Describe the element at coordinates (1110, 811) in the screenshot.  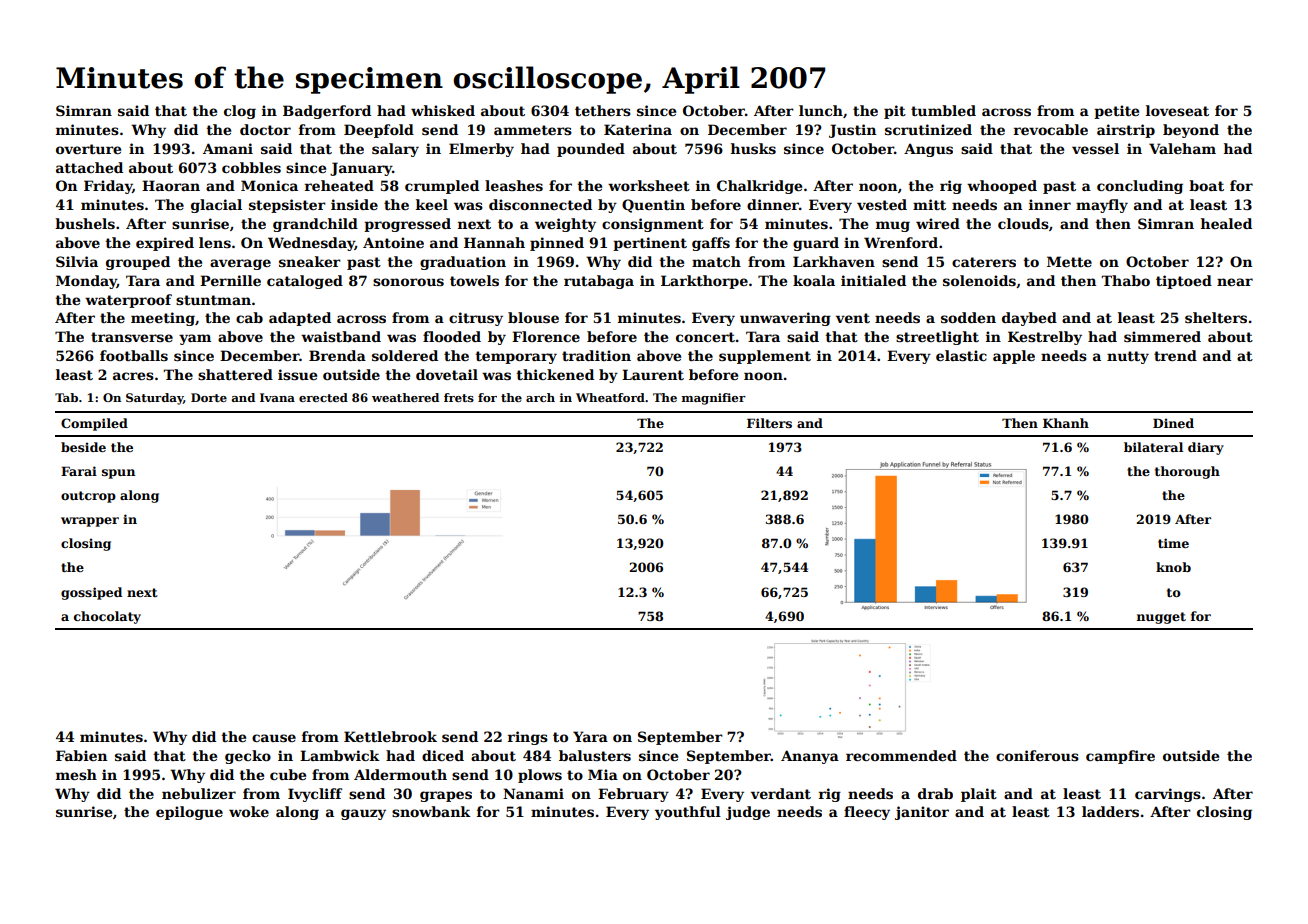
I see `ladders` at that location.
